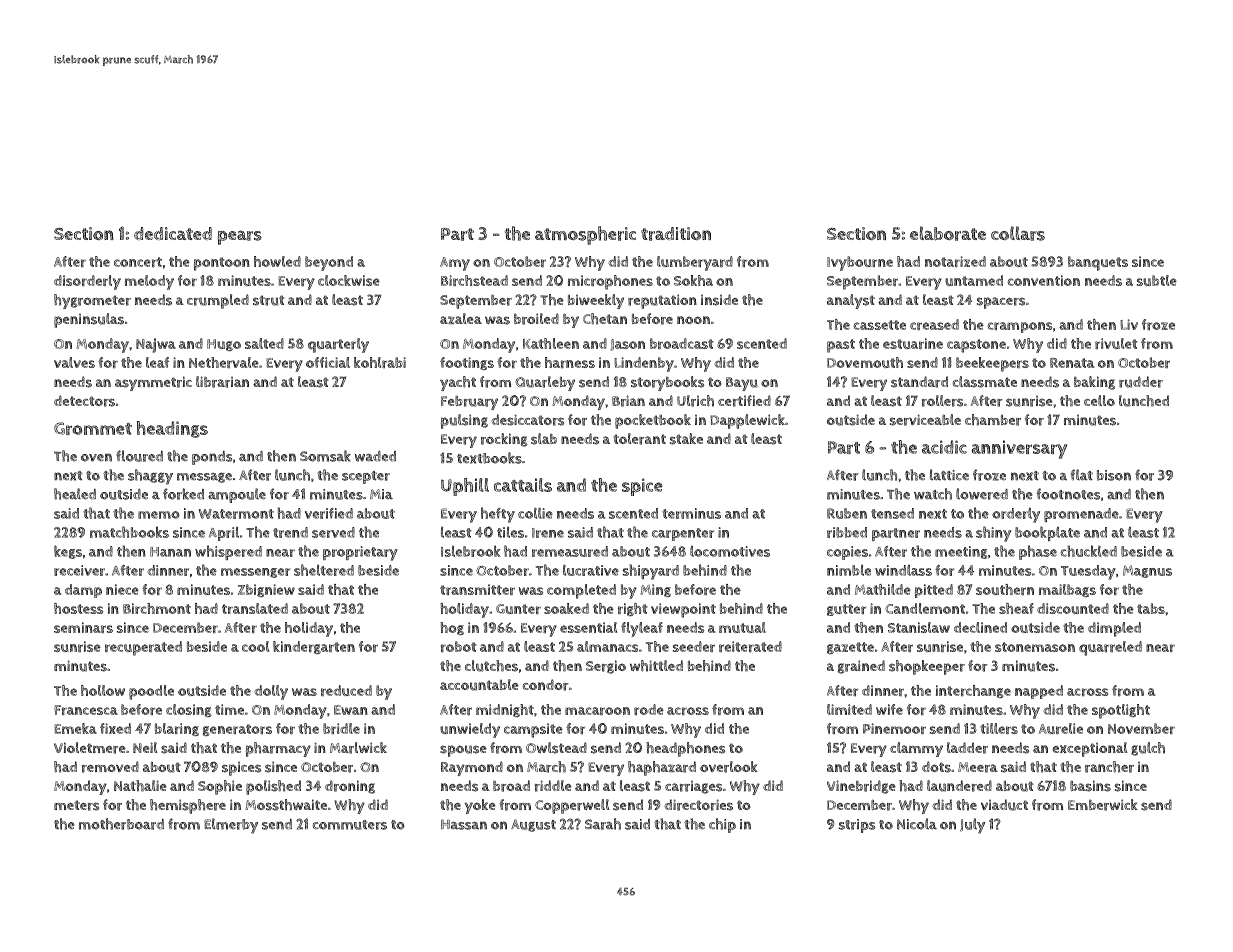 Image resolution: width=1233 pixels, height=952 pixels. Describe the element at coordinates (1047, 533) in the screenshot. I see `bookplate` at that location.
